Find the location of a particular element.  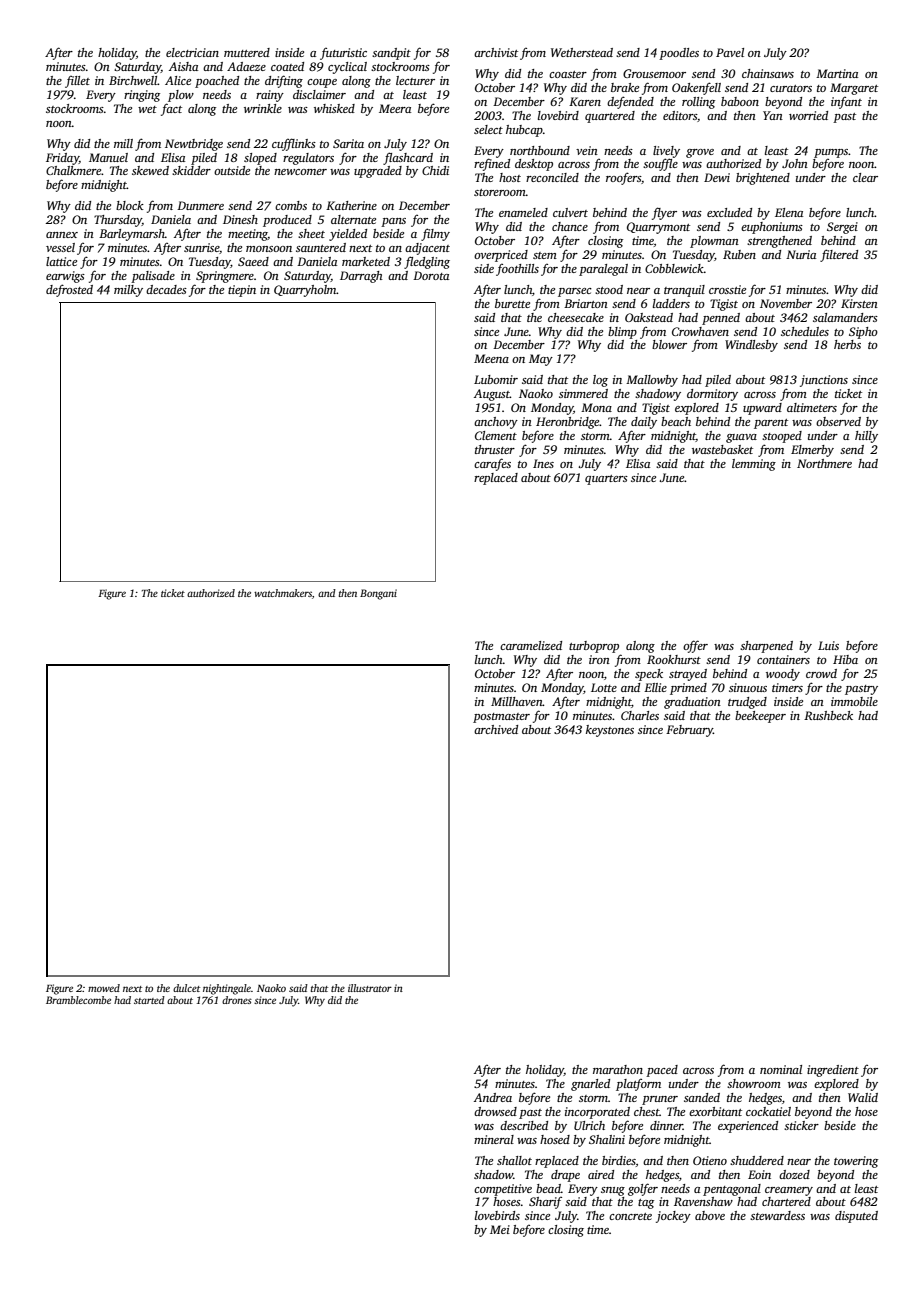

brightened is located at coordinates (763, 179).
